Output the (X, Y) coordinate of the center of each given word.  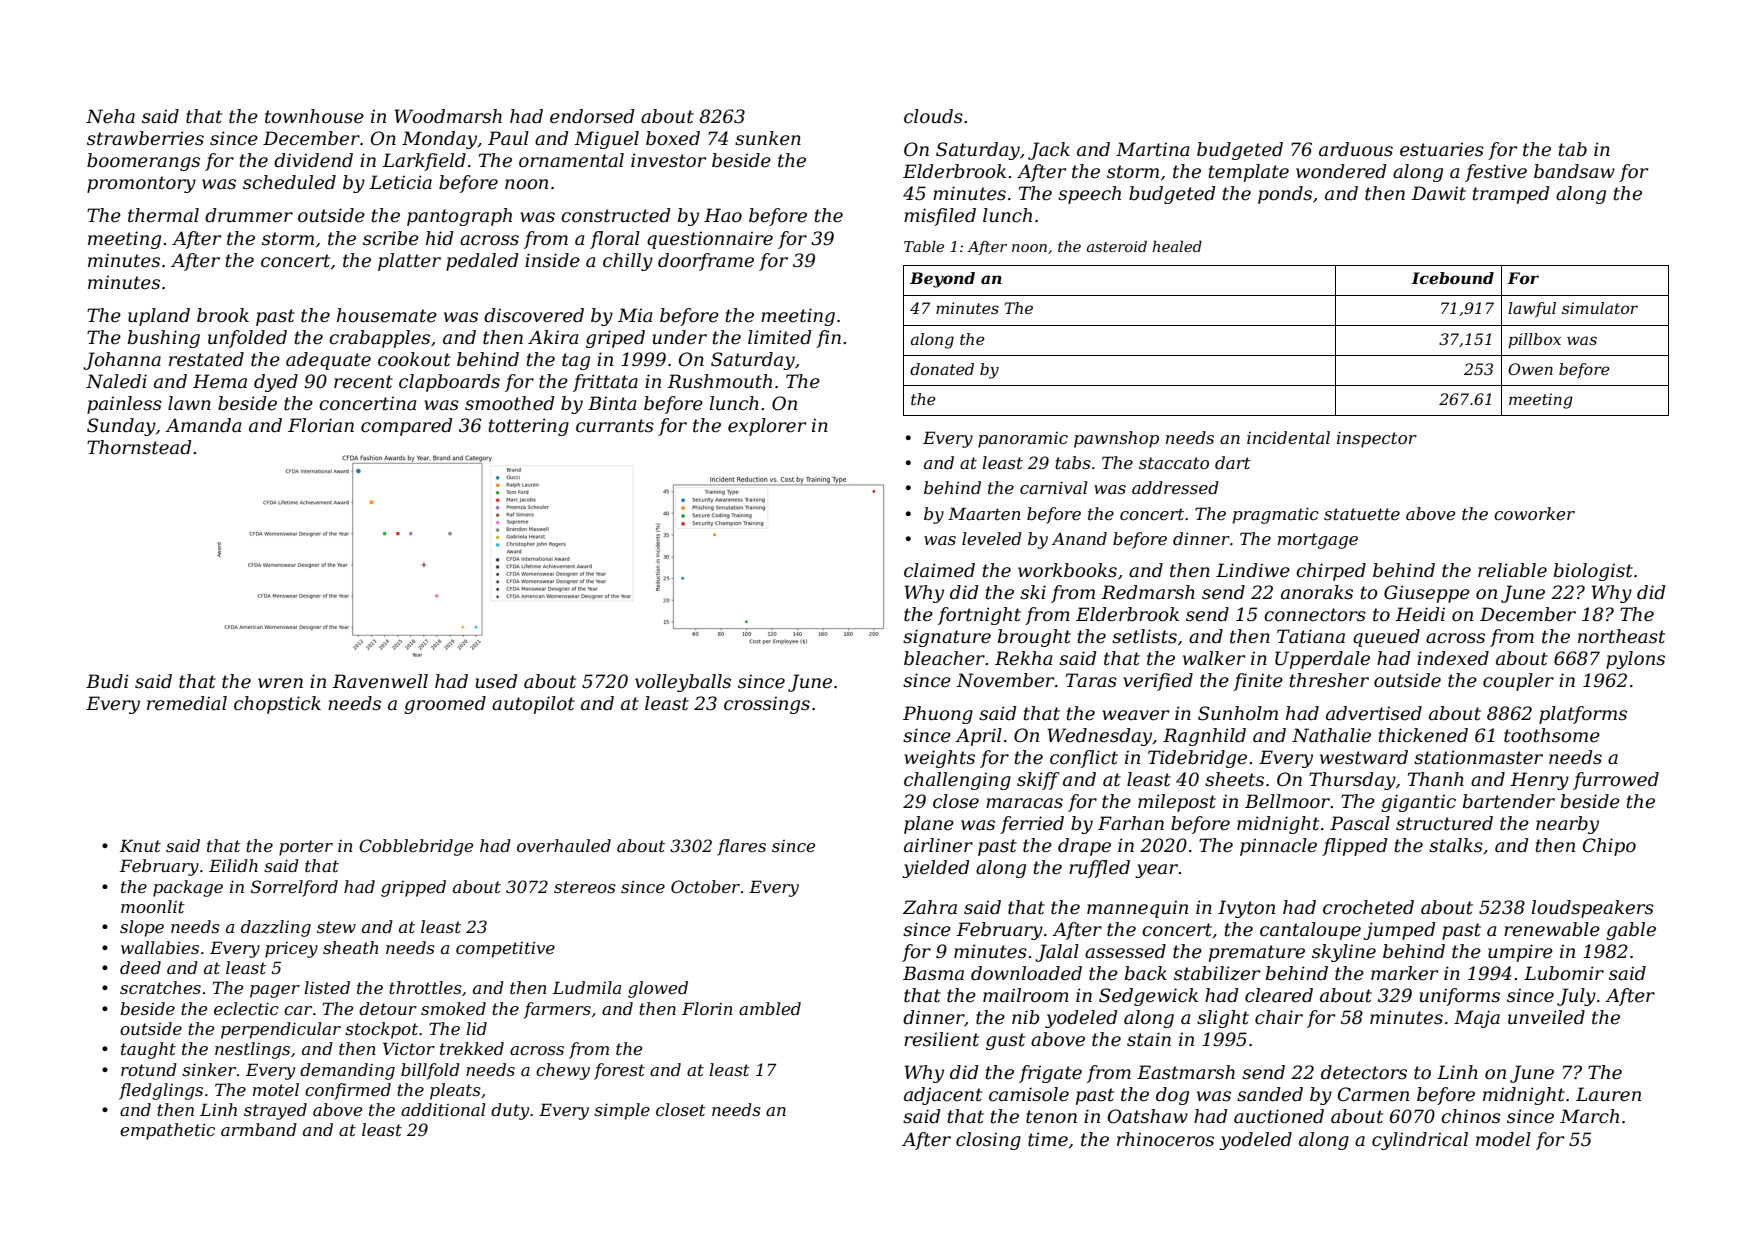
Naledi (116, 381)
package (188, 888)
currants (615, 426)
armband (259, 1129)
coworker (1534, 513)
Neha (110, 116)
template (1248, 173)
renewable (1552, 929)
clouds (933, 116)
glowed (658, 989)
